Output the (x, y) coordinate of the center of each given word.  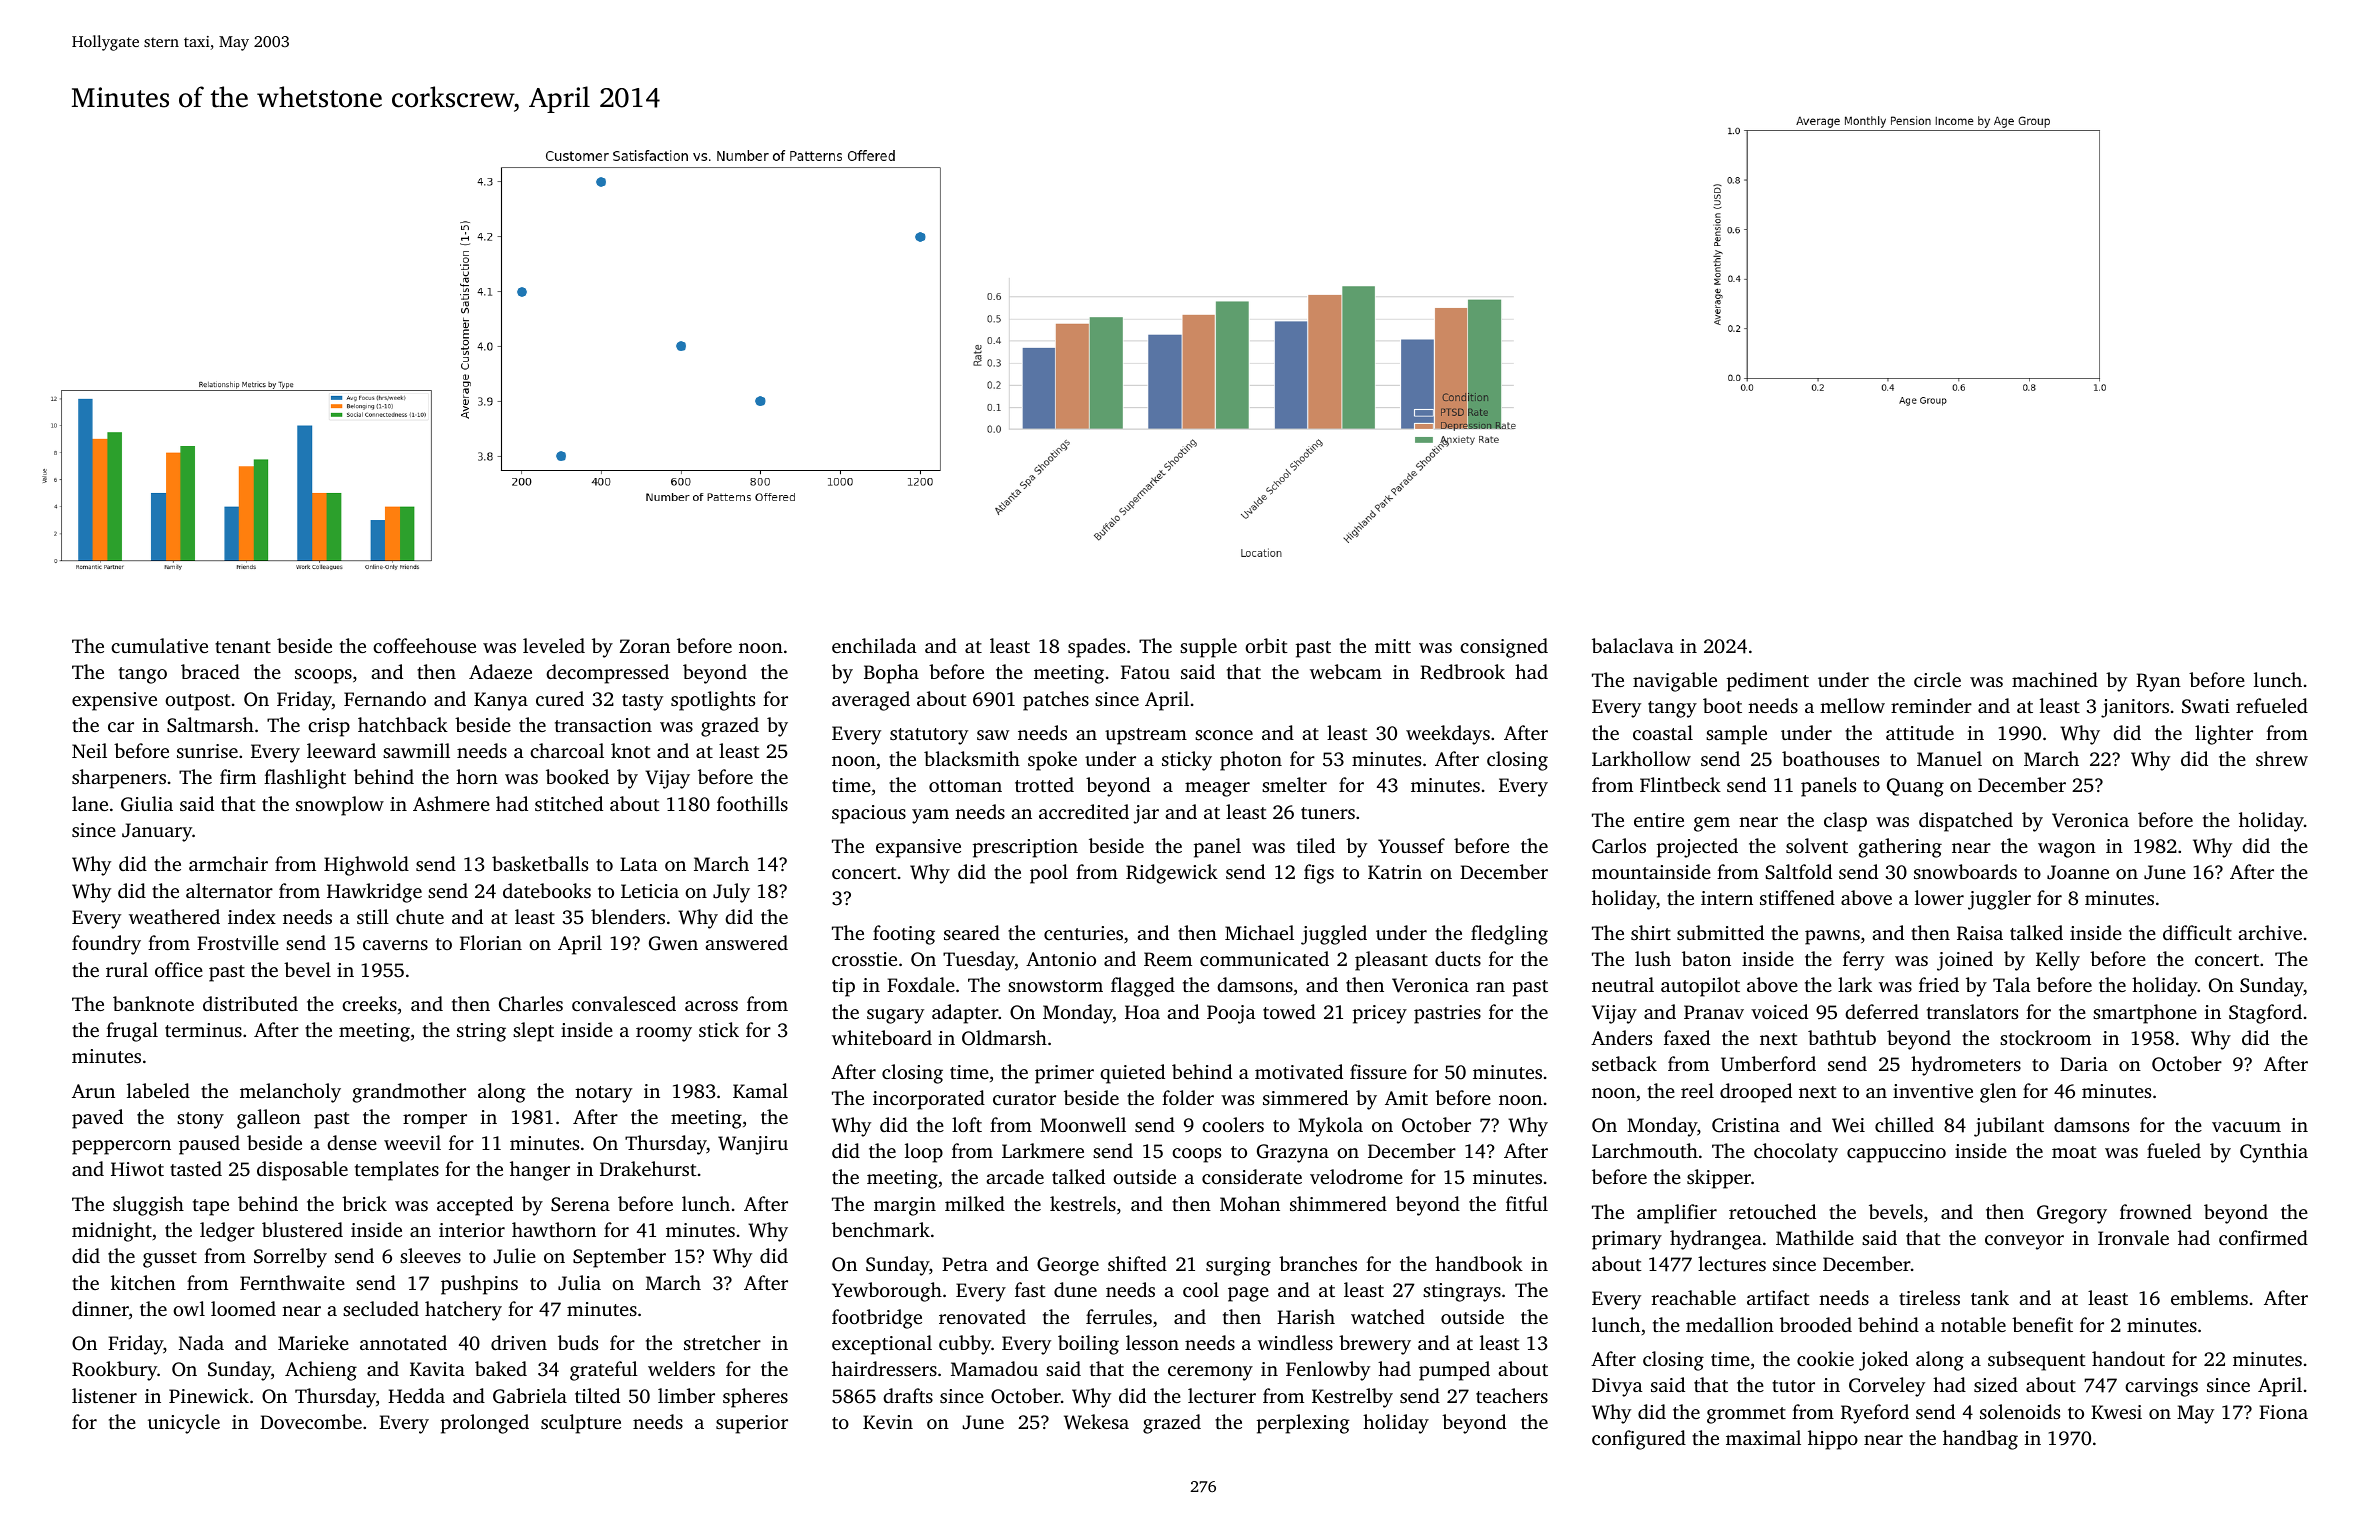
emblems (2209, 1297)
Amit (1406, 1098)
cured (560, 698)
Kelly (2058, 961)
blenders (628, 916)
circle (1937, 679)
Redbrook (1462, 672)
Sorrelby (290, 1258)
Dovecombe (311, 1421)
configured (1639, 1440)
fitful (1527, 1203)
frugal (132, 1032)
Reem (1168, 959)
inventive (1933, 1091)
